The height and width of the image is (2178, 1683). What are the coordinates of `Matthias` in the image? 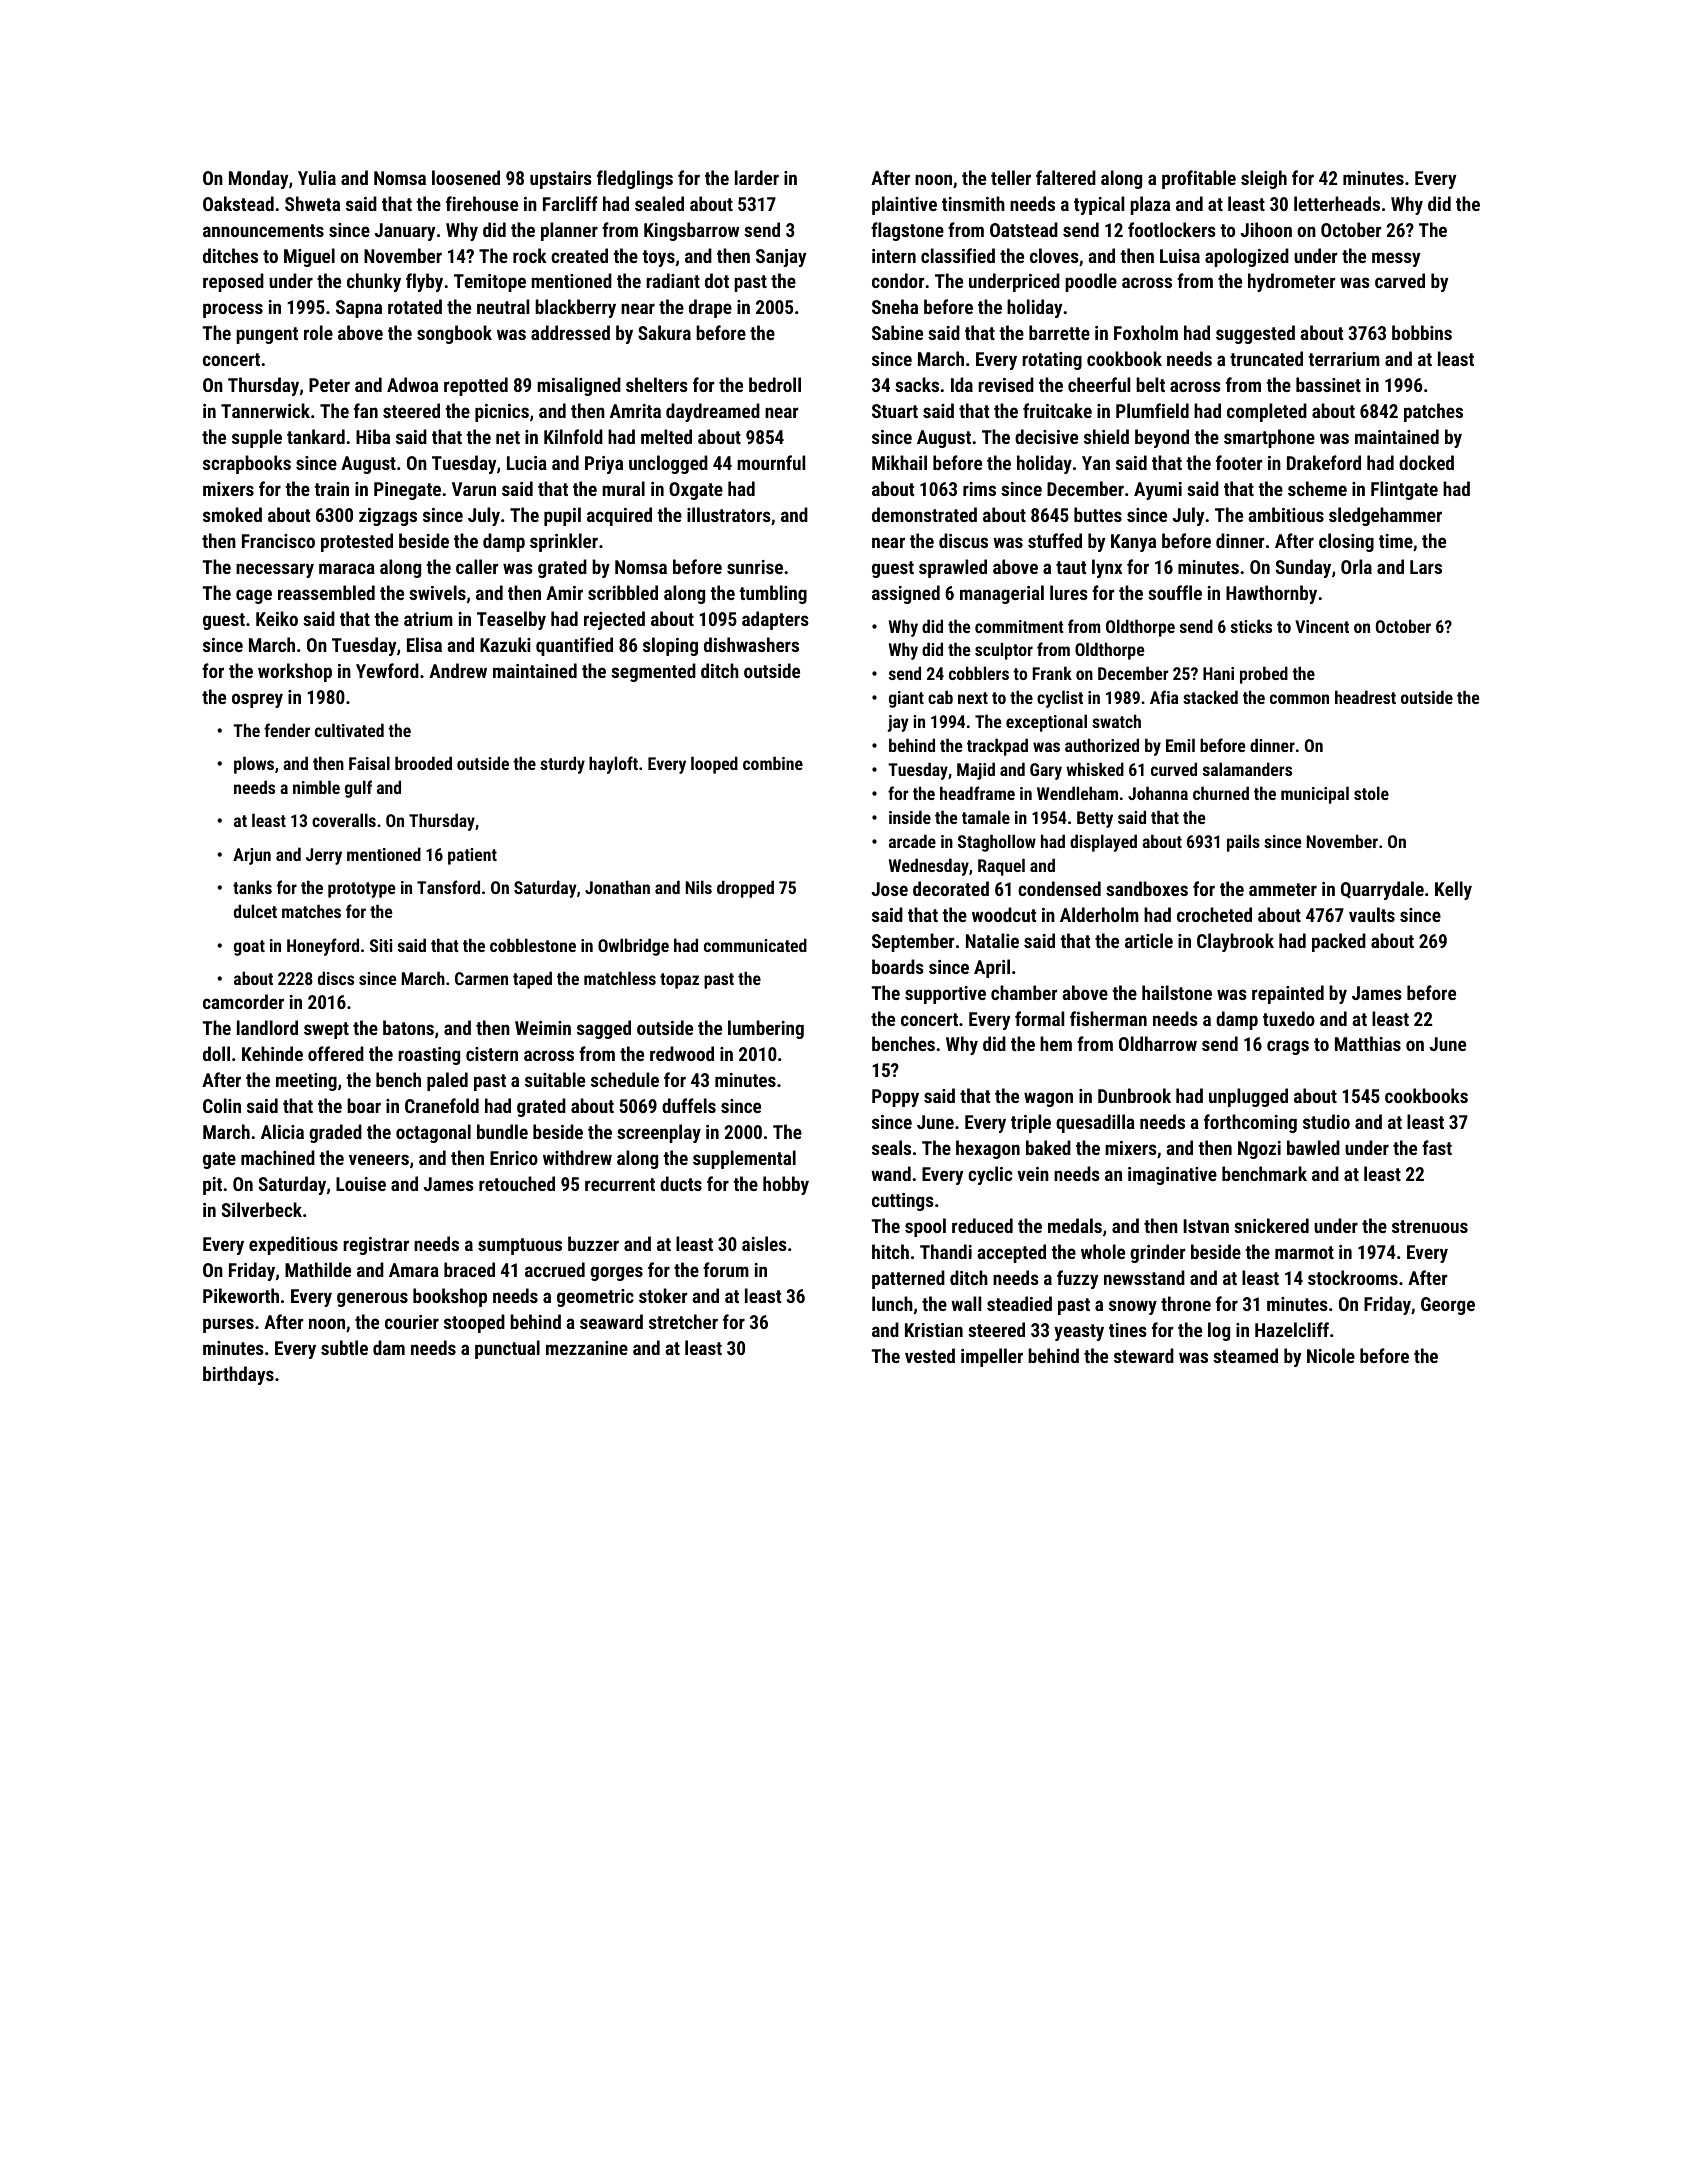 It's located at (1368, 1043).
